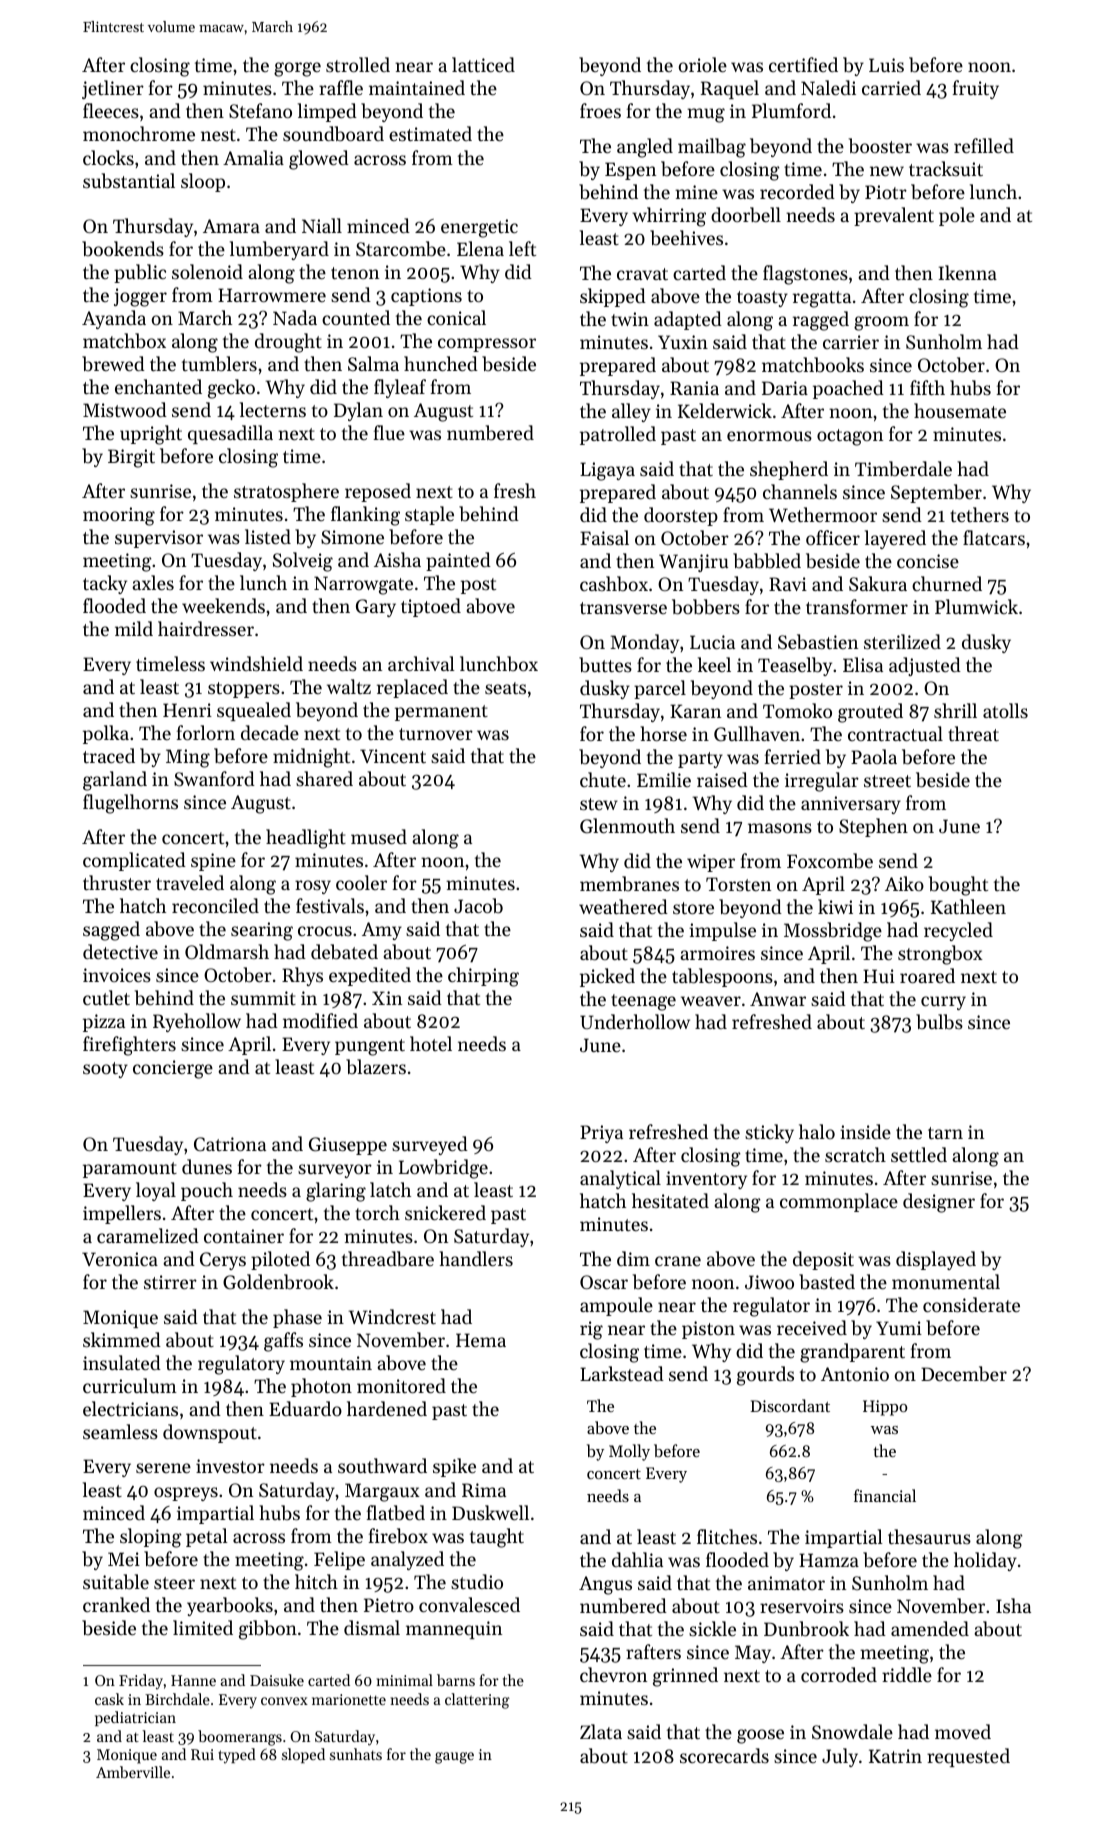 The height and width of the screenshot is (1844, 1120). Describe the element at coordinates (454, 1758) in the screenshot. I see `gauge` at that location.
